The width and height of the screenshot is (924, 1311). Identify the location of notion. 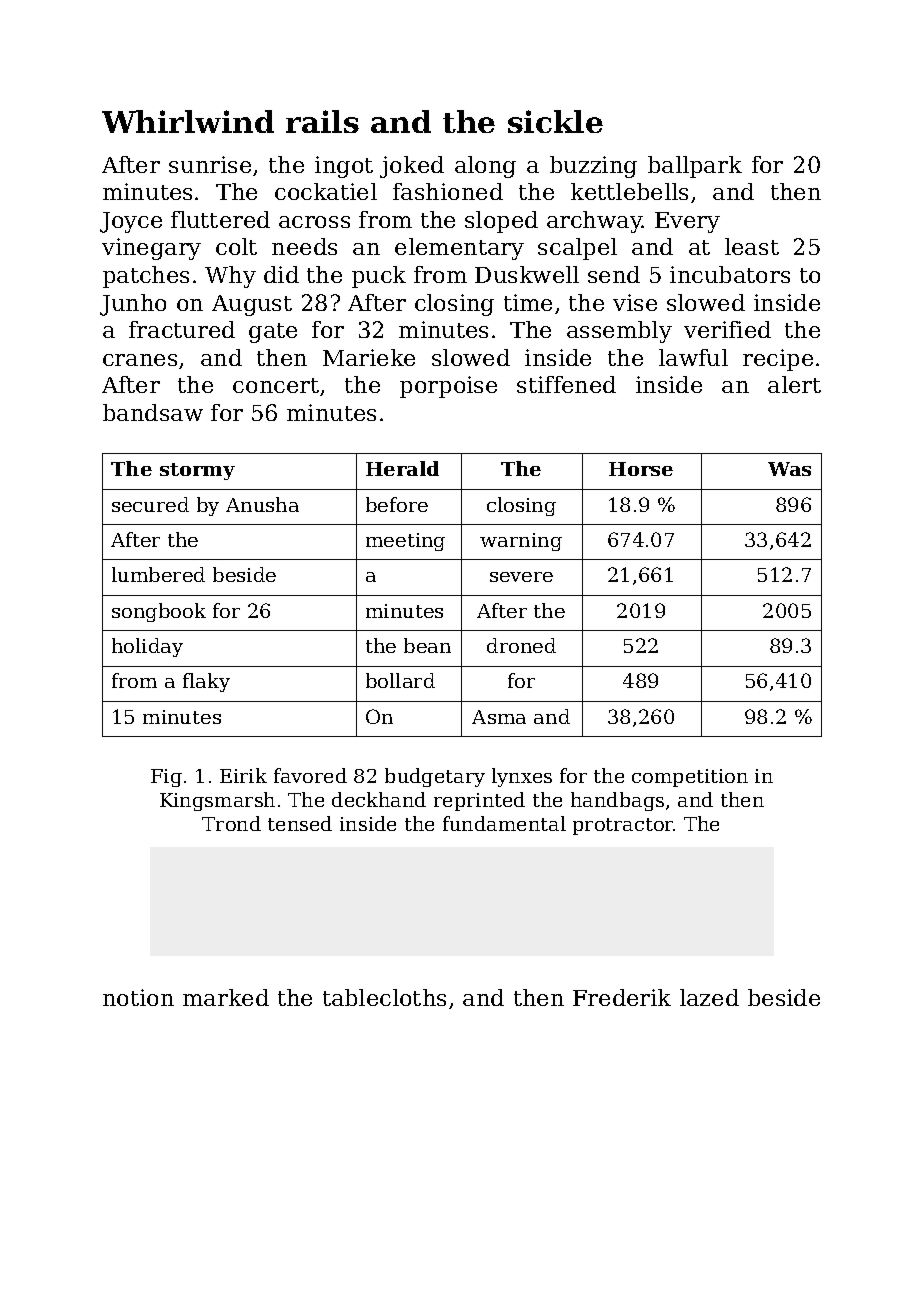
(138, 997).
